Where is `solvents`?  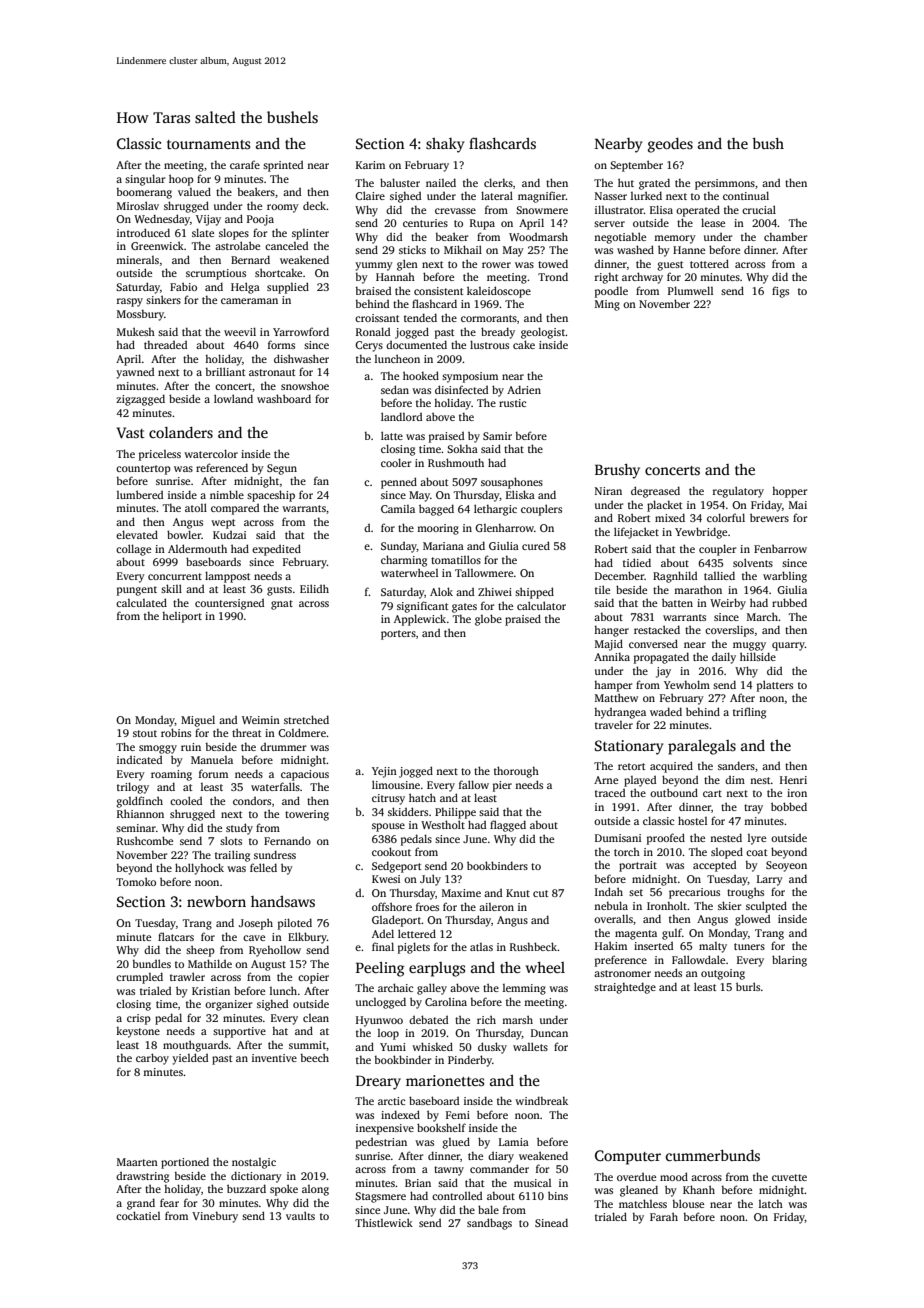 solvents is located at coordinates (753, 562).
